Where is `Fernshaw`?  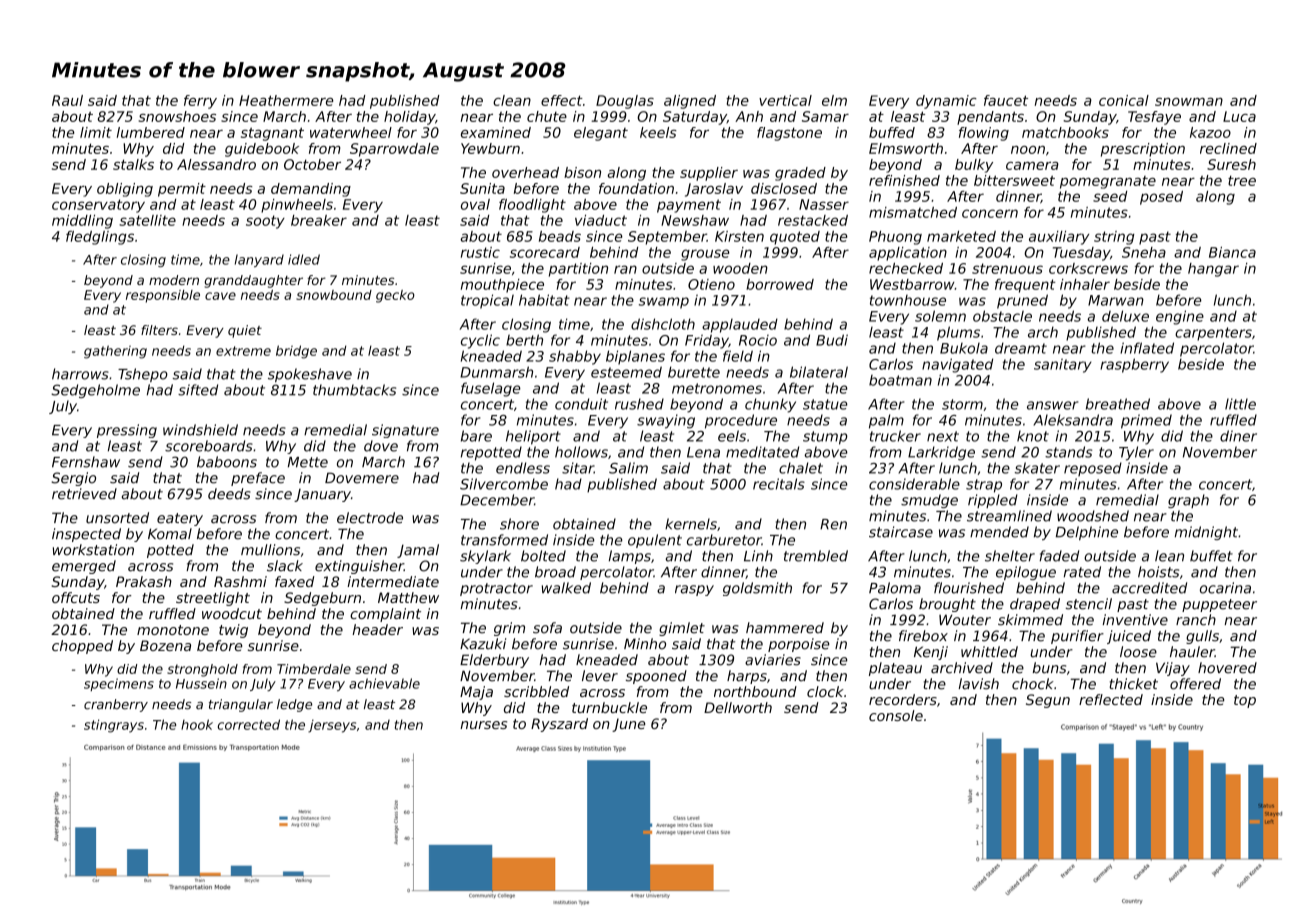
Fernshaw is located at coordinates (86, 462).
